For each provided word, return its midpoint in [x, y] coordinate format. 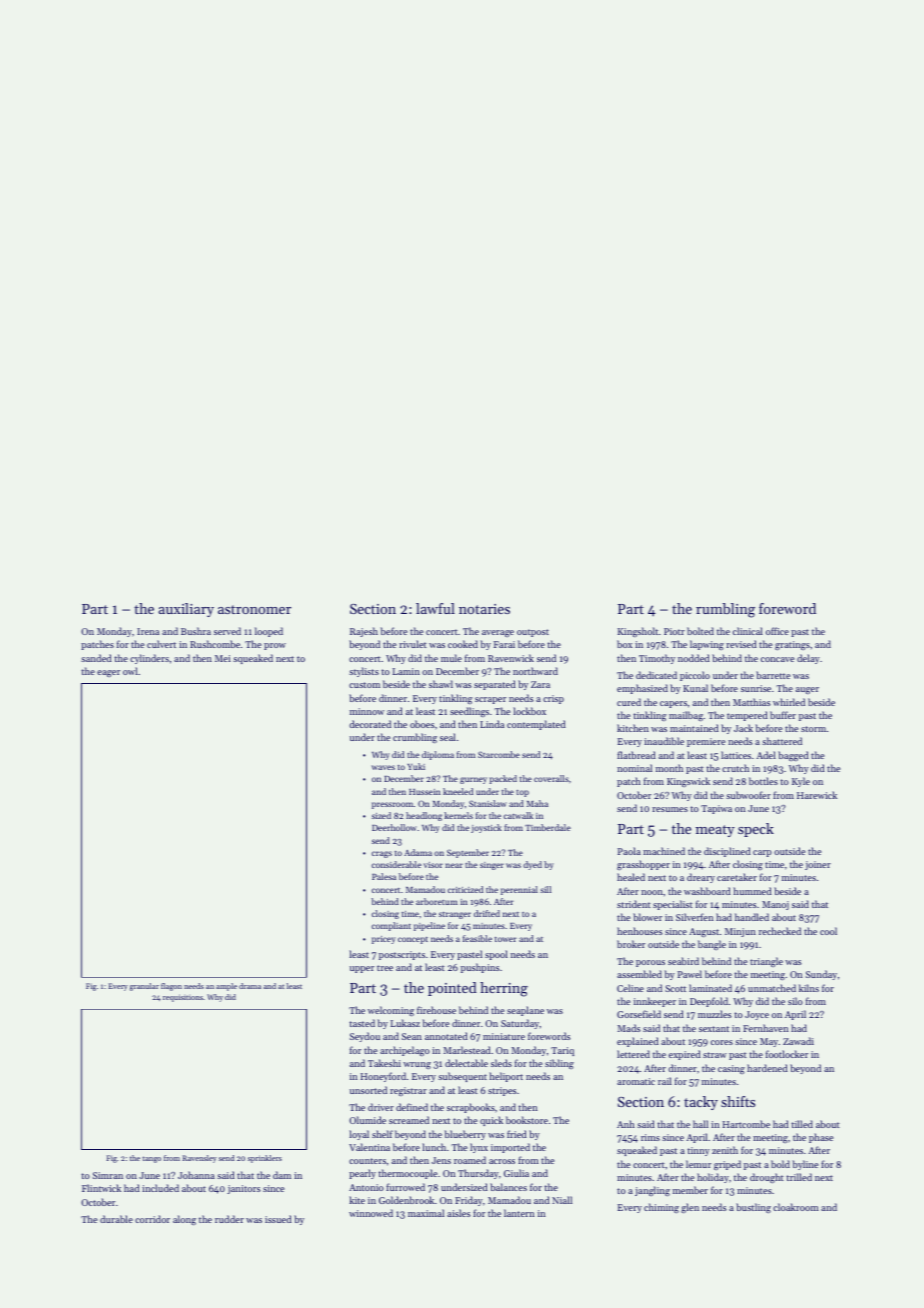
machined [664, 851]
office [777, 631]
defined [412, 1107]
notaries [484, 609]
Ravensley [200, 1159]
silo [795, 1001]
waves [383, 767]
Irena [148, 631]
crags [382, 854]
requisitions [183, 998]
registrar [408, 1091]
